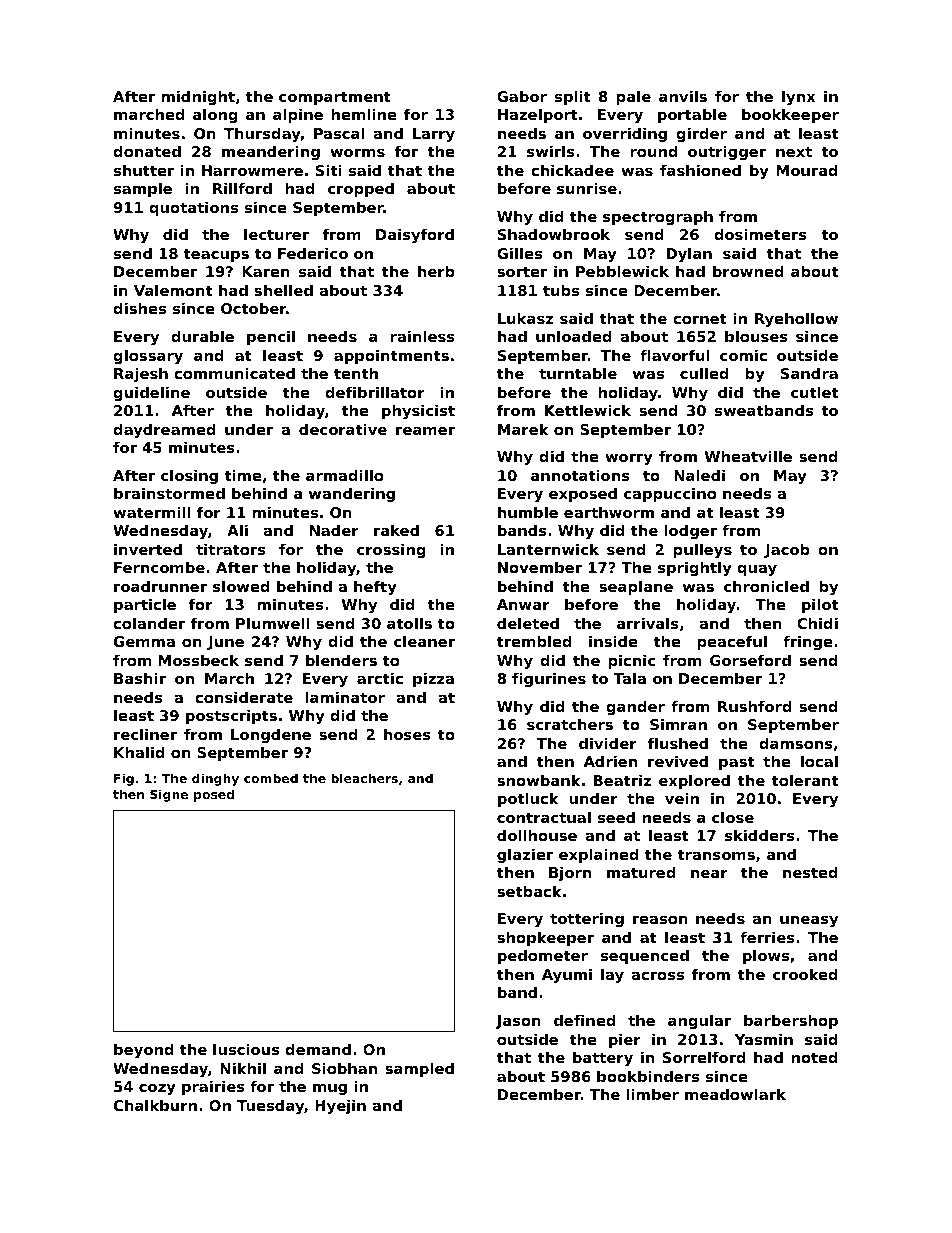  I want to click on luscious, so click(246, 1049).
